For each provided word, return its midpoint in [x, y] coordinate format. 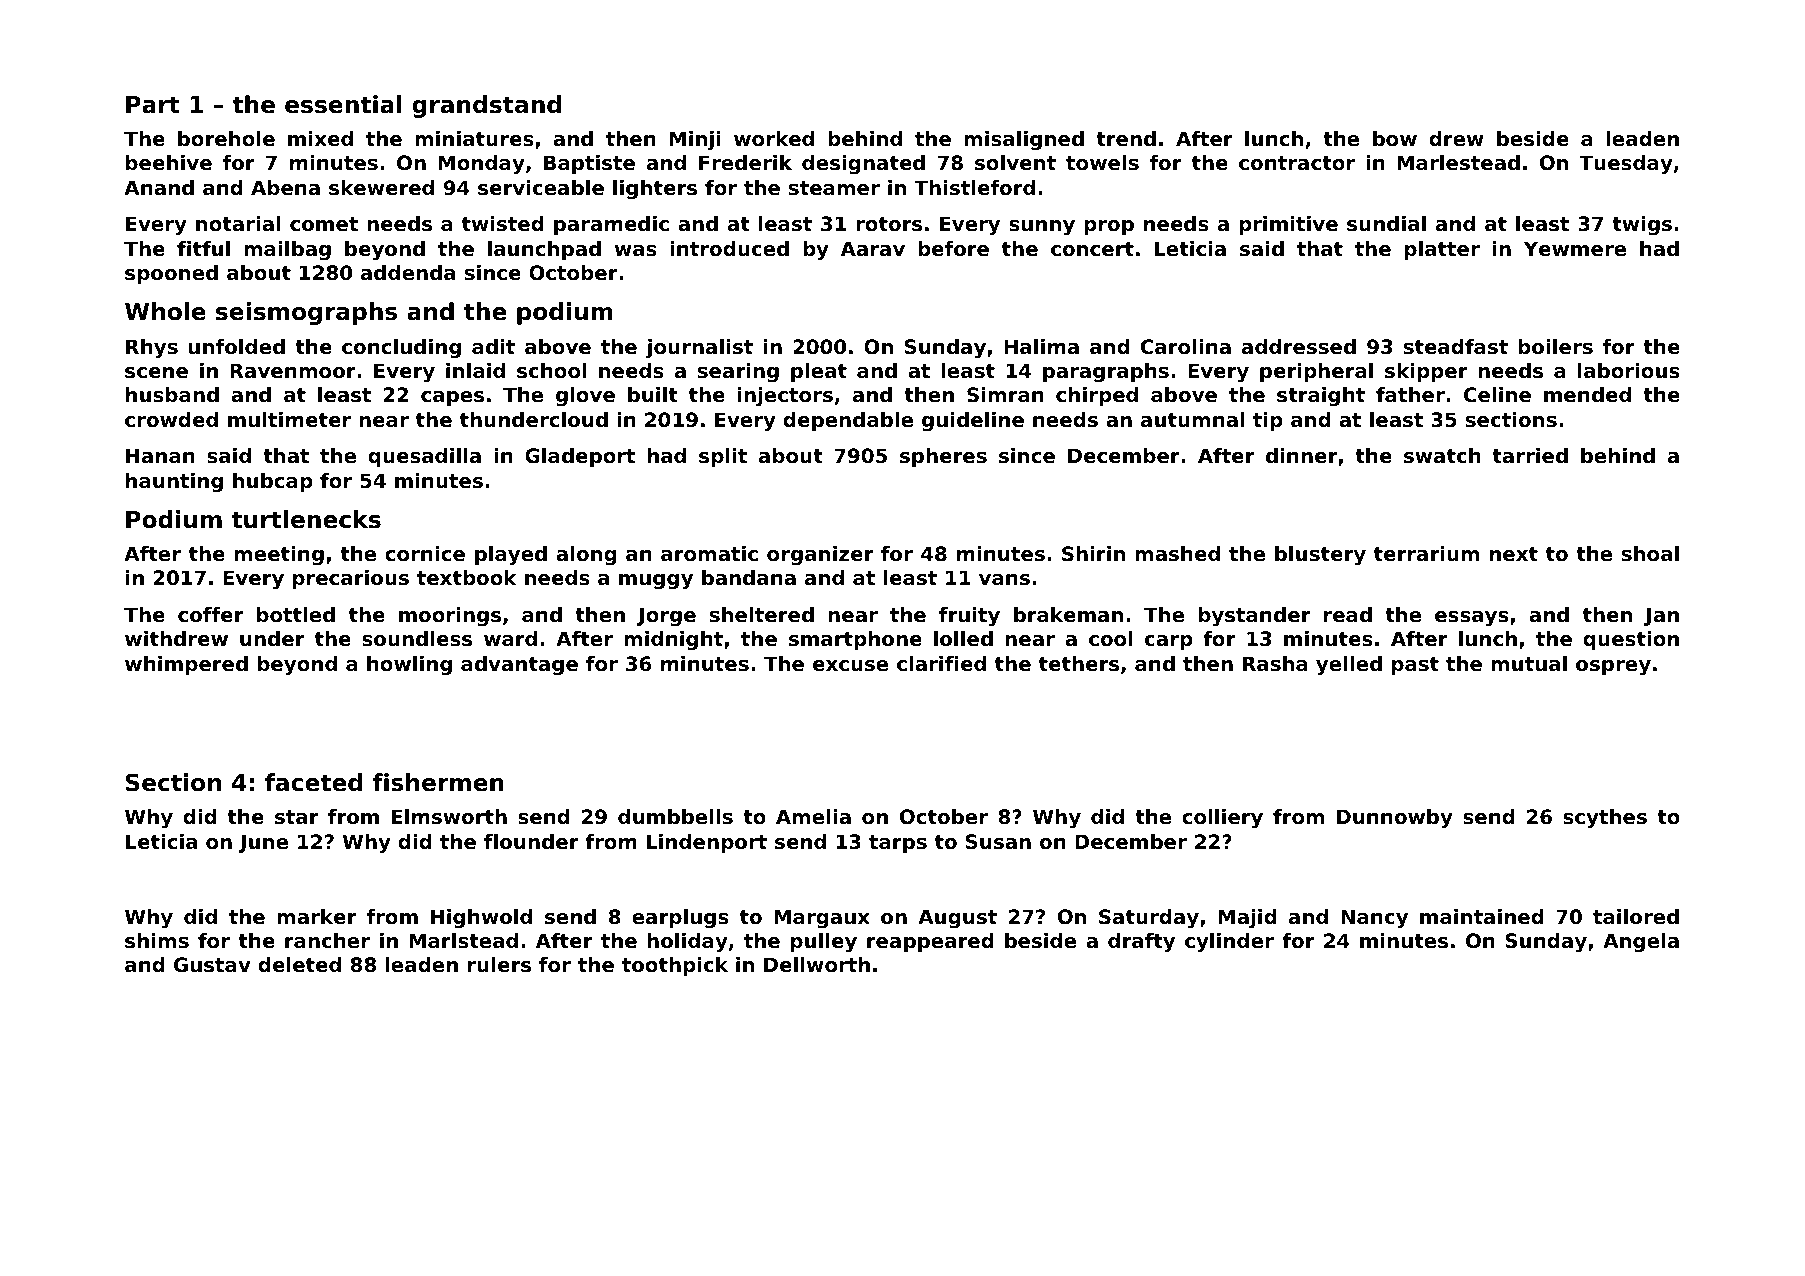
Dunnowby [1395, 819]
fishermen [438, 782]
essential [343, 104]
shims [157, 941]
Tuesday [1626, 165]
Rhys [152, 349]
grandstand [486, 106]
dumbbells [675, 817]
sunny [1042, 228]
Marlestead [1458, 163]
